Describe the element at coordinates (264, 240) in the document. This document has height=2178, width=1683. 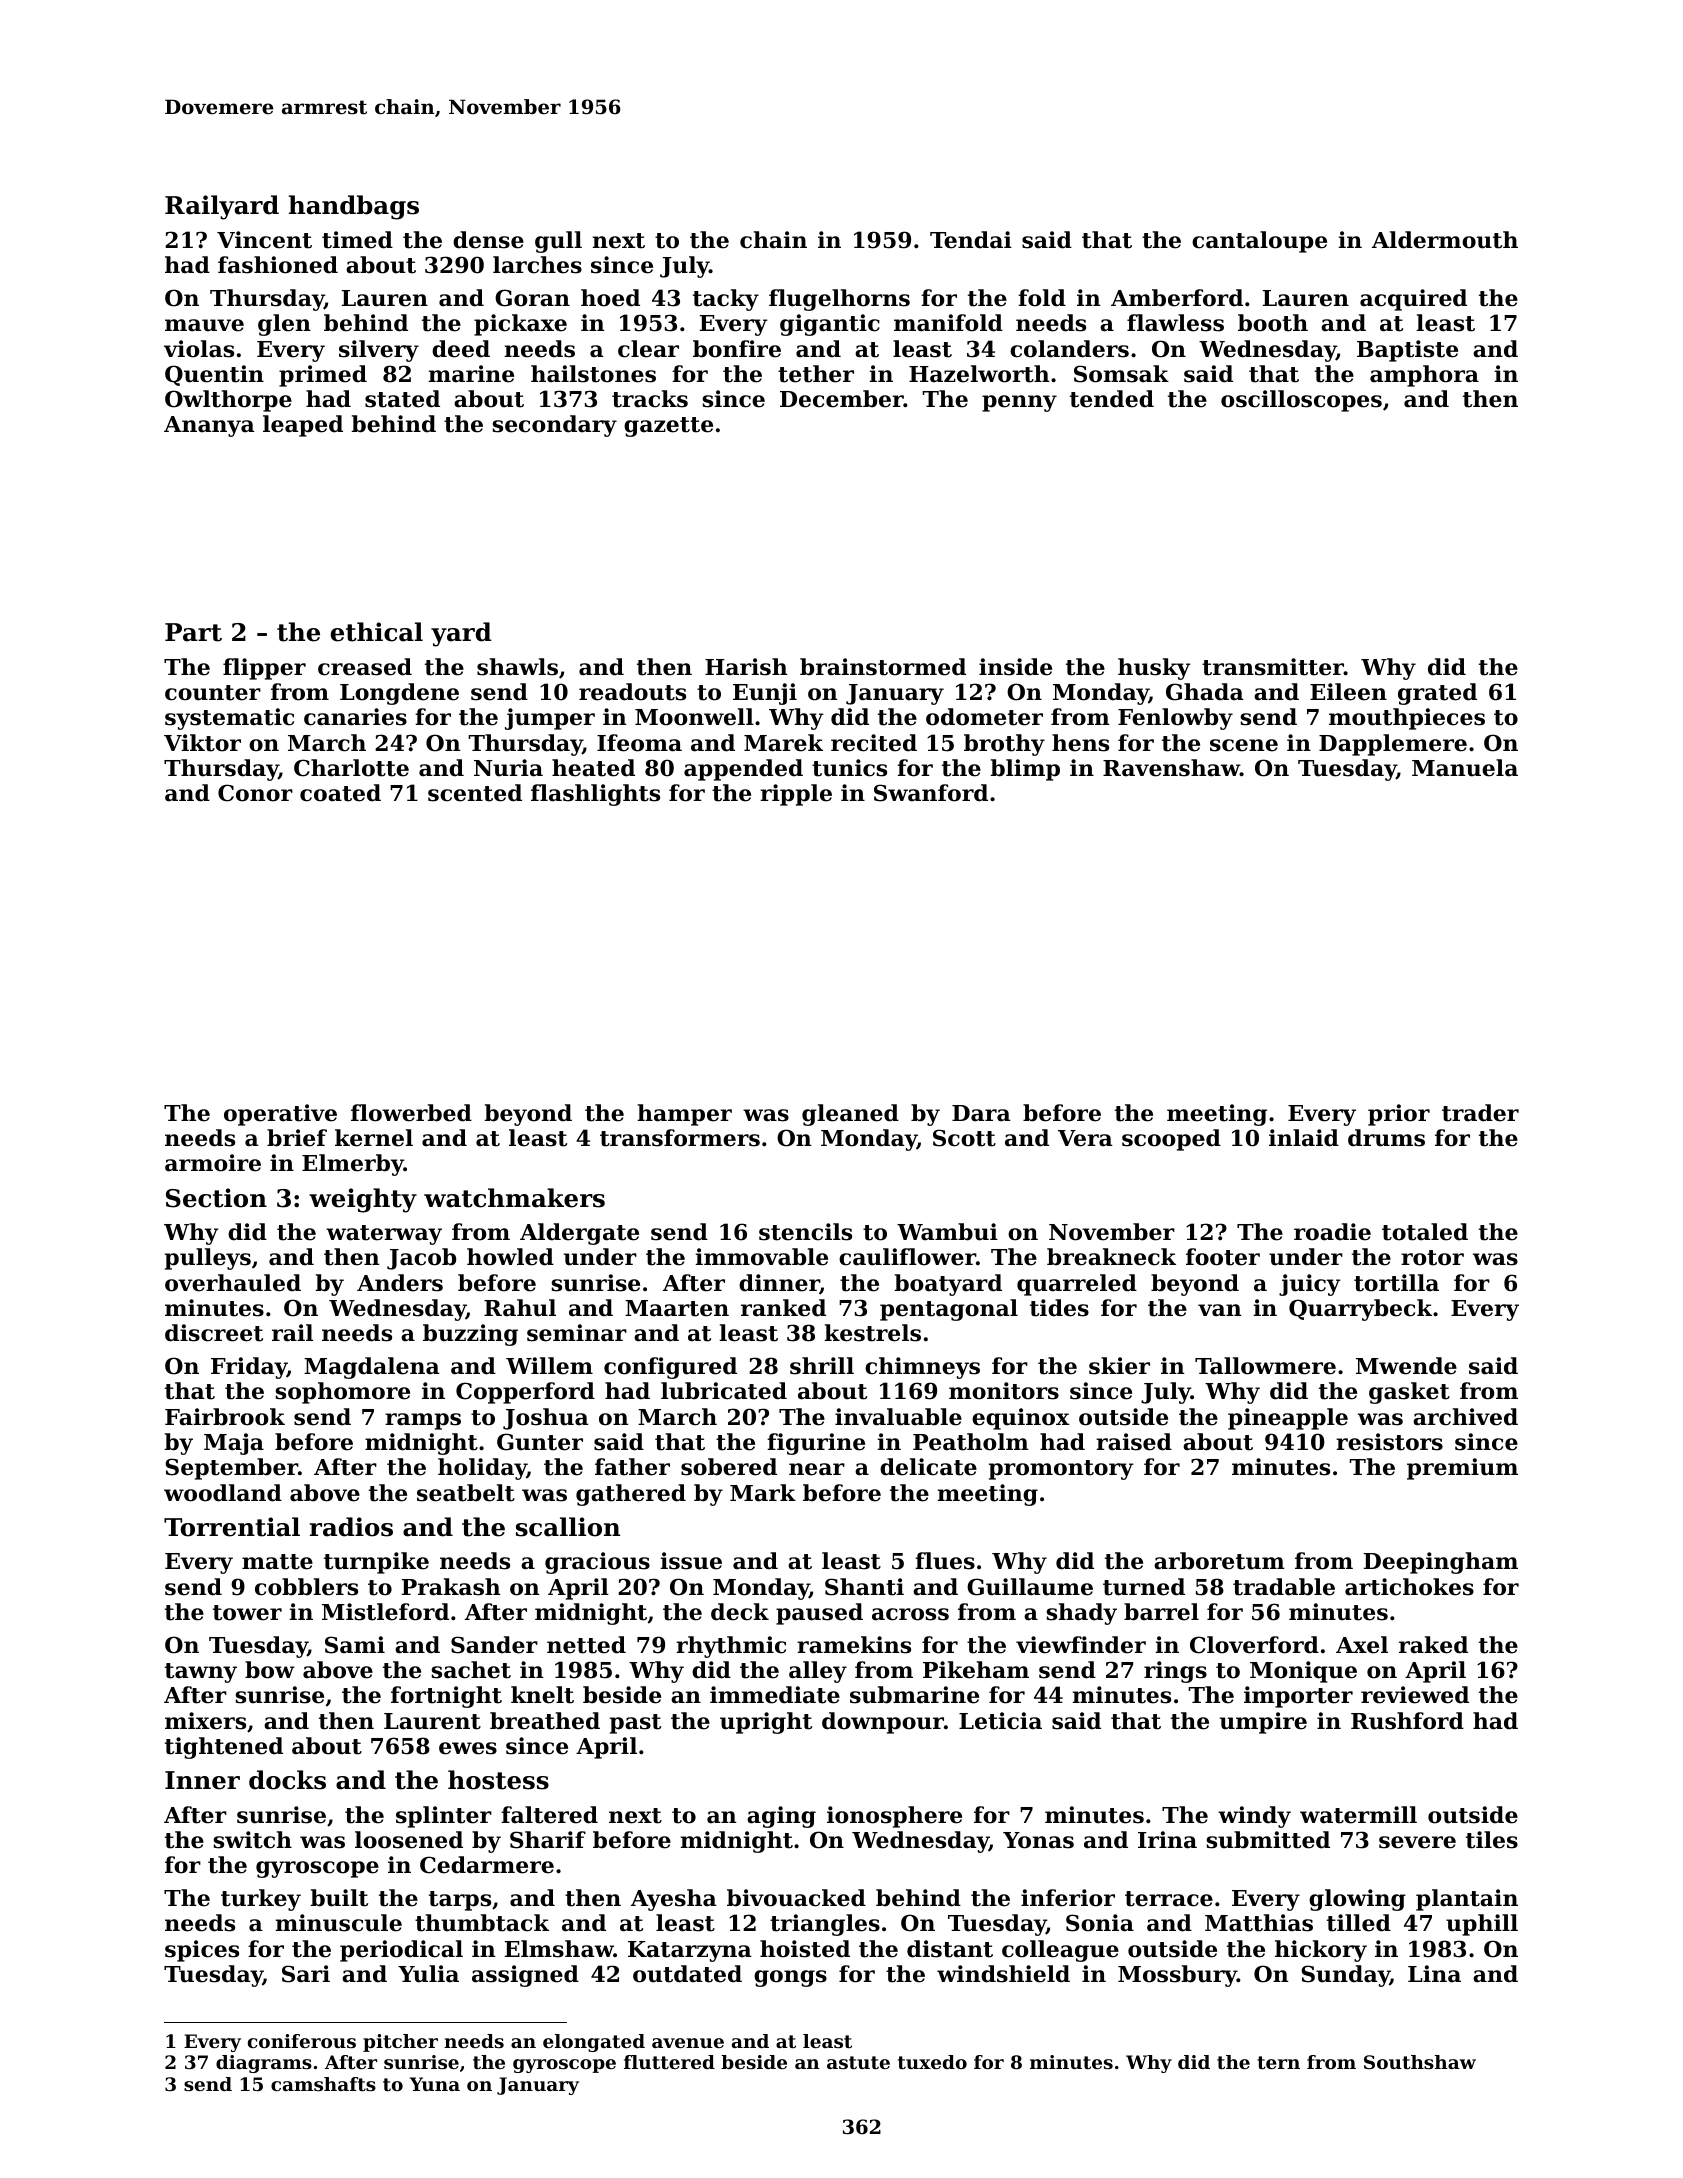
I see `Vincent` at that location.
